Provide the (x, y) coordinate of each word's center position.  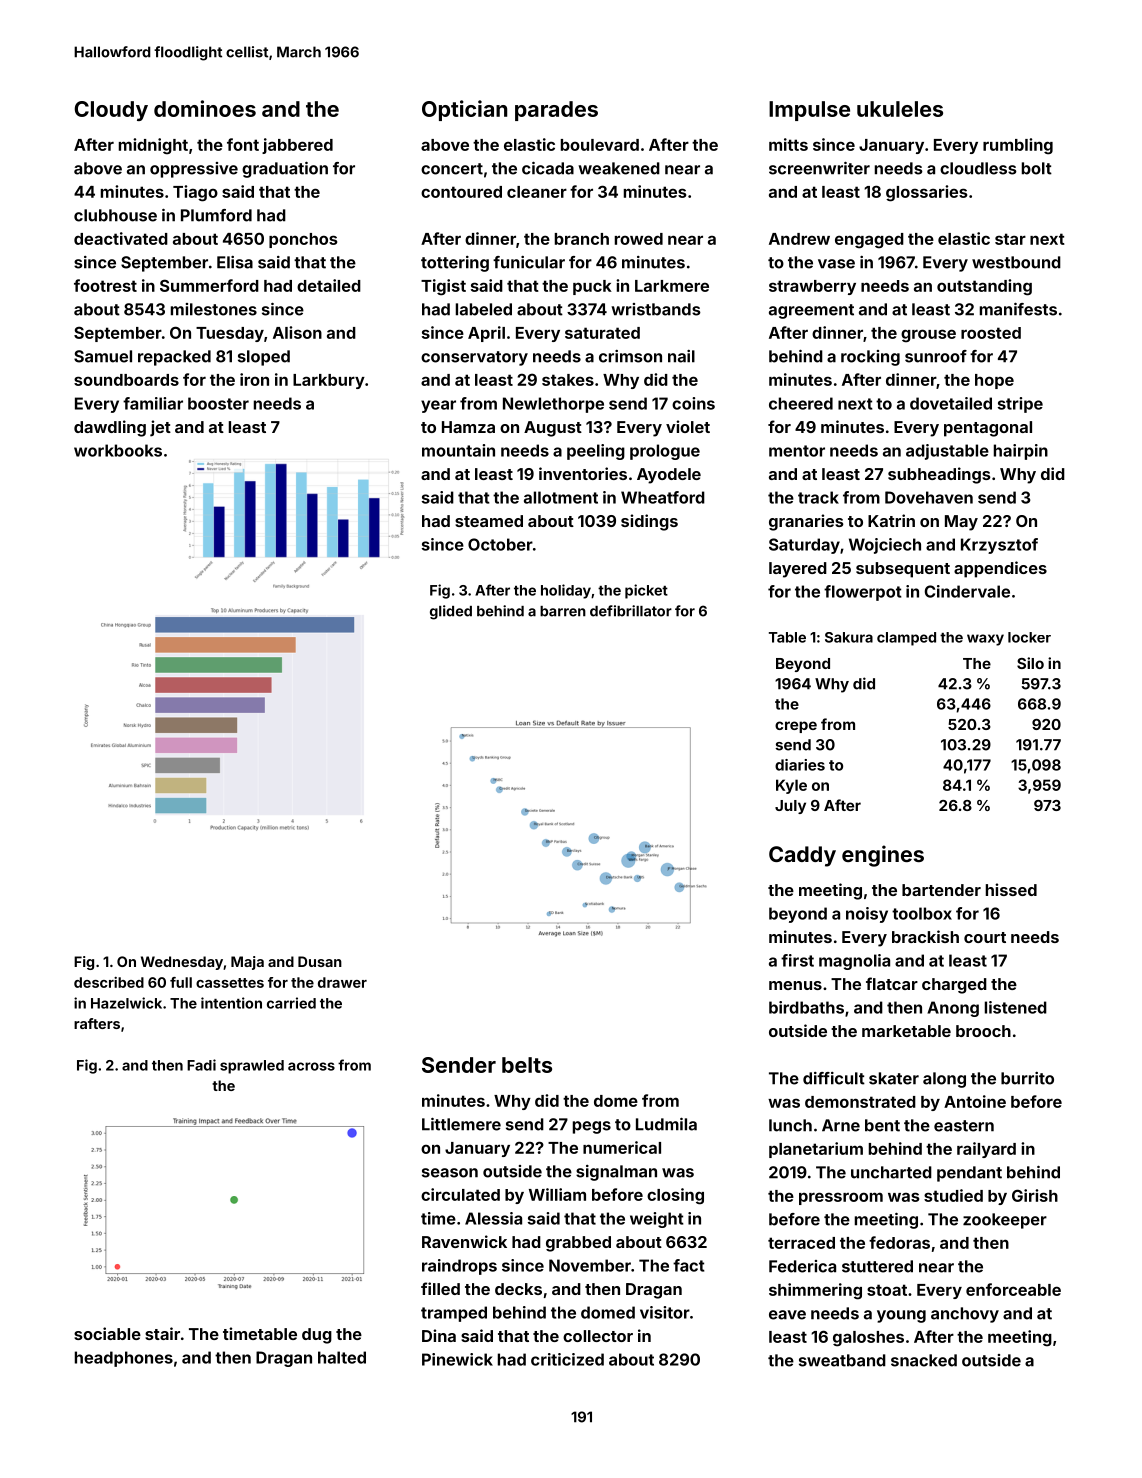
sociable (107, 1333)
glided (451, 612)
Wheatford (663, 497)
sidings (649, 522)
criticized (567, 1359)
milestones (214, 309)
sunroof (936, 356)
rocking (870, 358)
